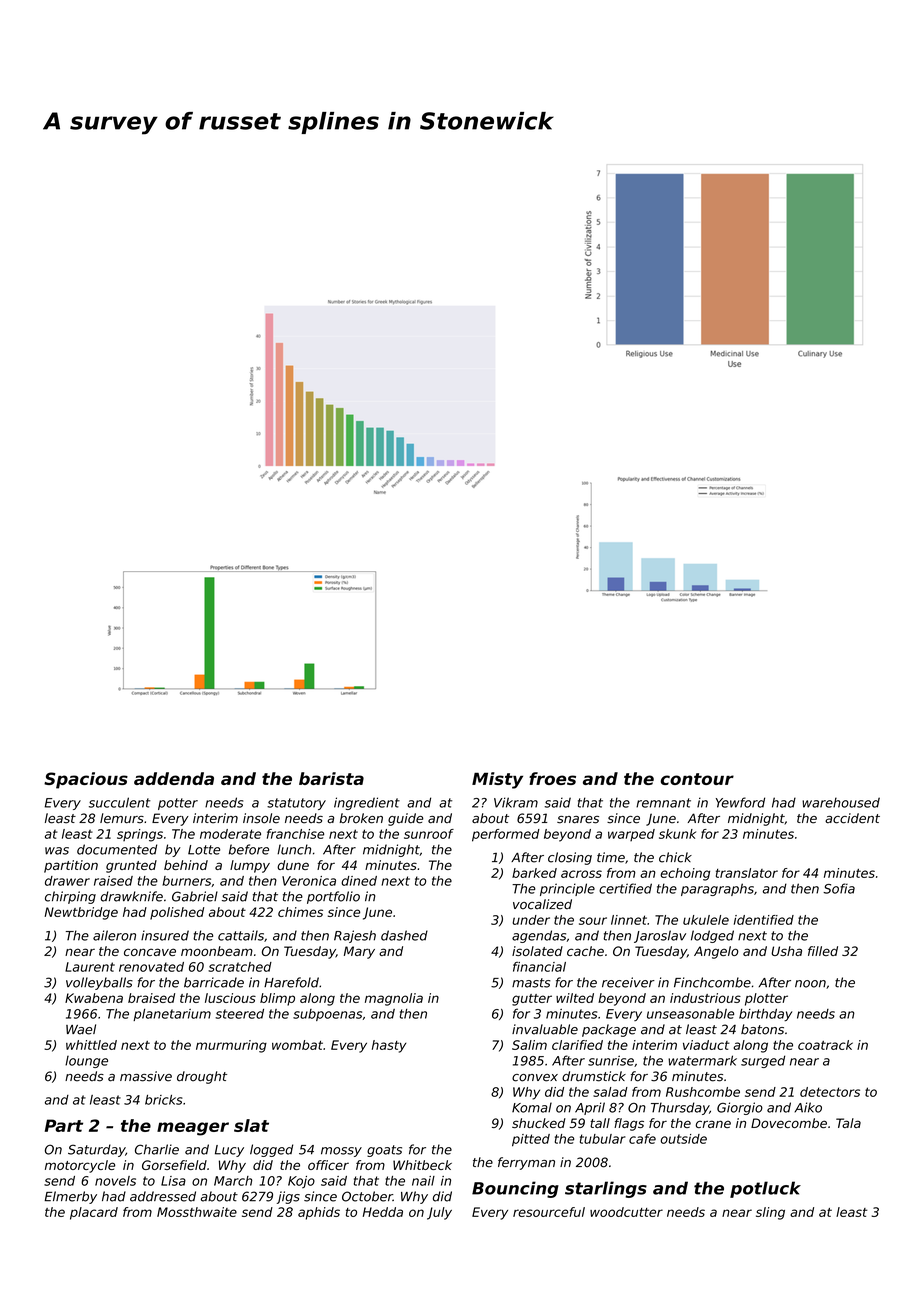 This document has height=1308, width=924. Describe the element at coordinates (675, 857) in the document. I see `chick` at that location.
